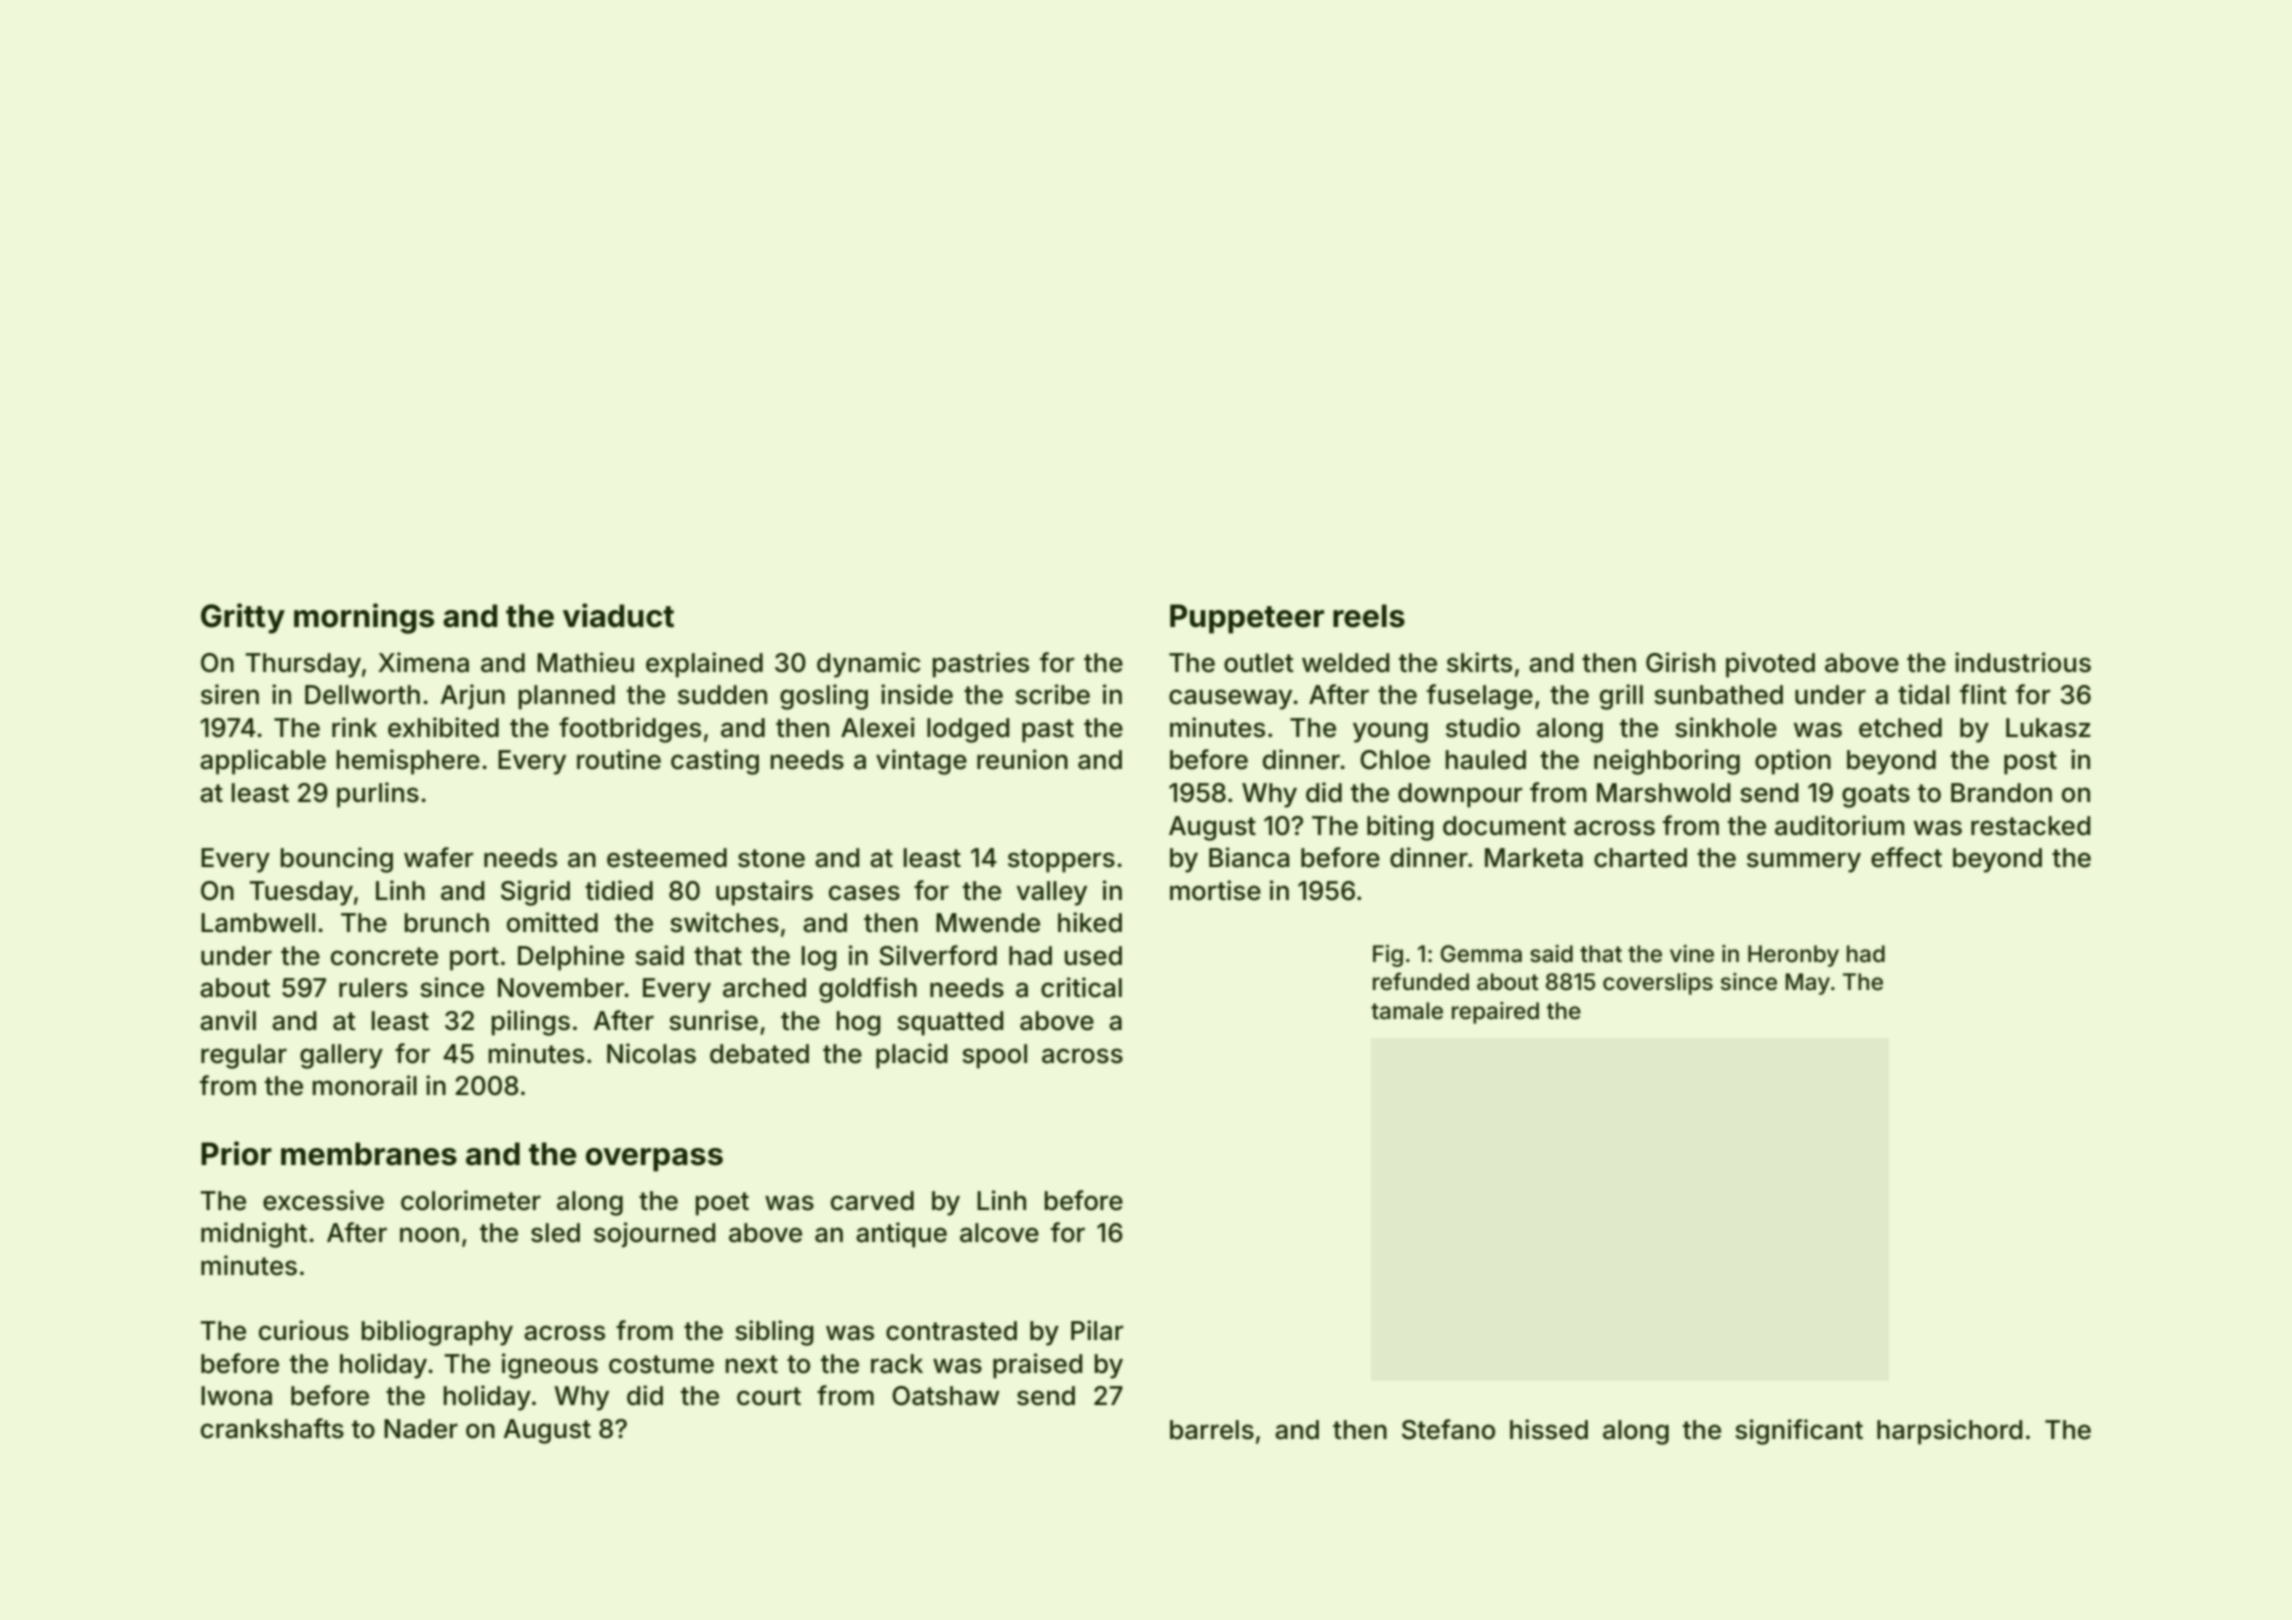 This page has width=2292, height=1620. What do you see at coordinates (1369, 616) in the page?
I see `reels` at bounding box center [1369, 616].
